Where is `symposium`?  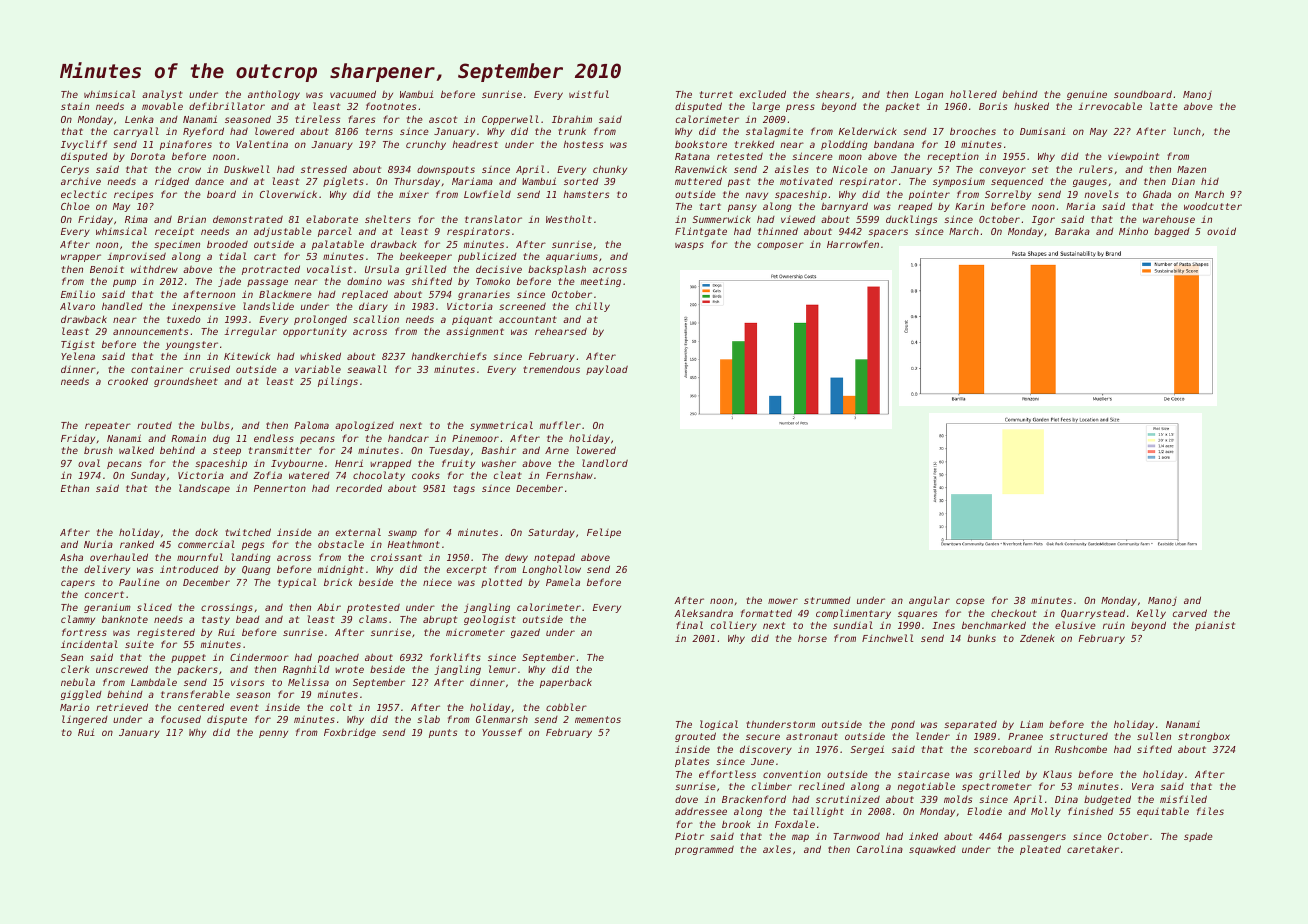
symposium is located at coordinates (959, 182).
